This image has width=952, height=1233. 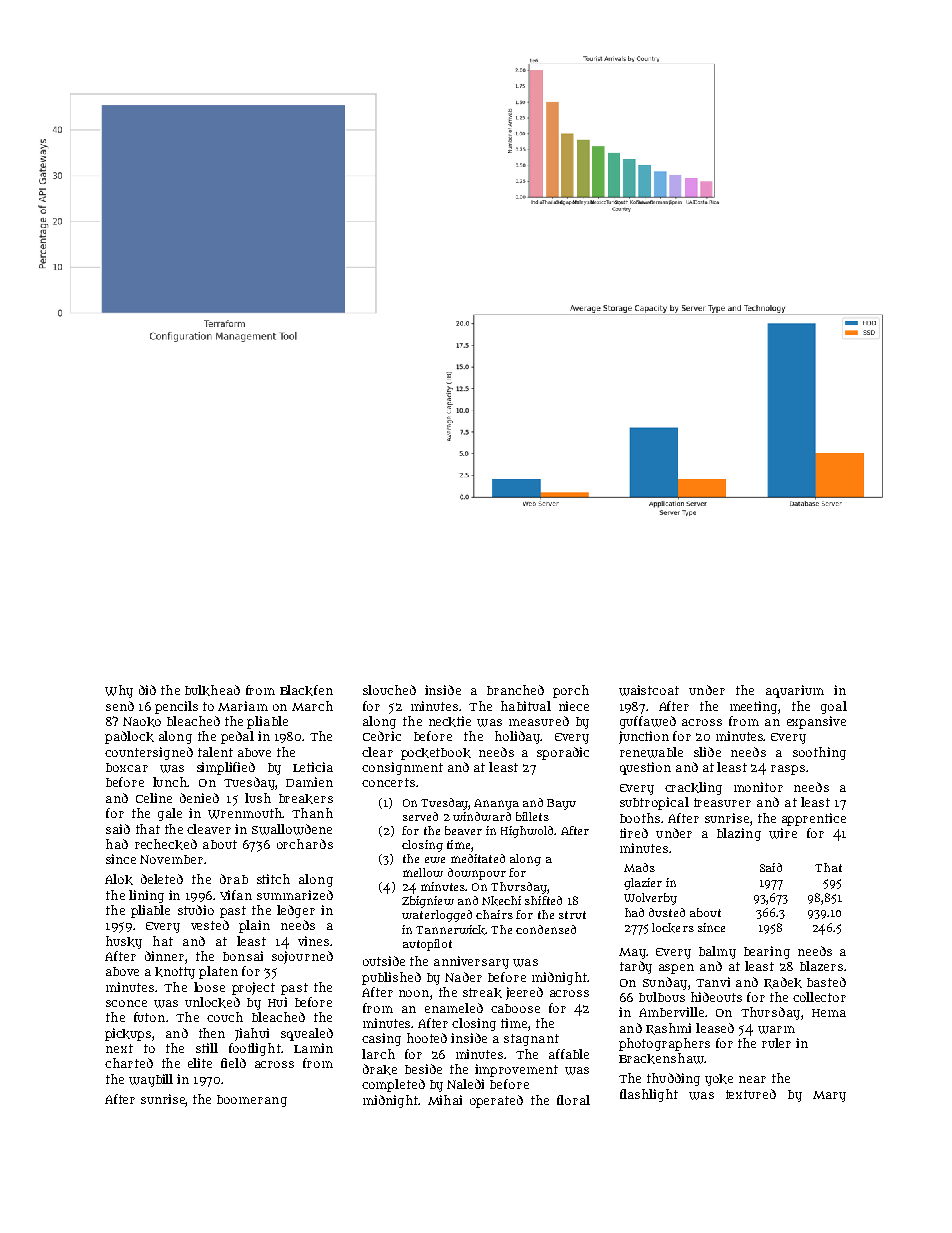 What do you see at coordinates (313, 941) in the image?
I see `vines` at bounding box center [313, 941].
